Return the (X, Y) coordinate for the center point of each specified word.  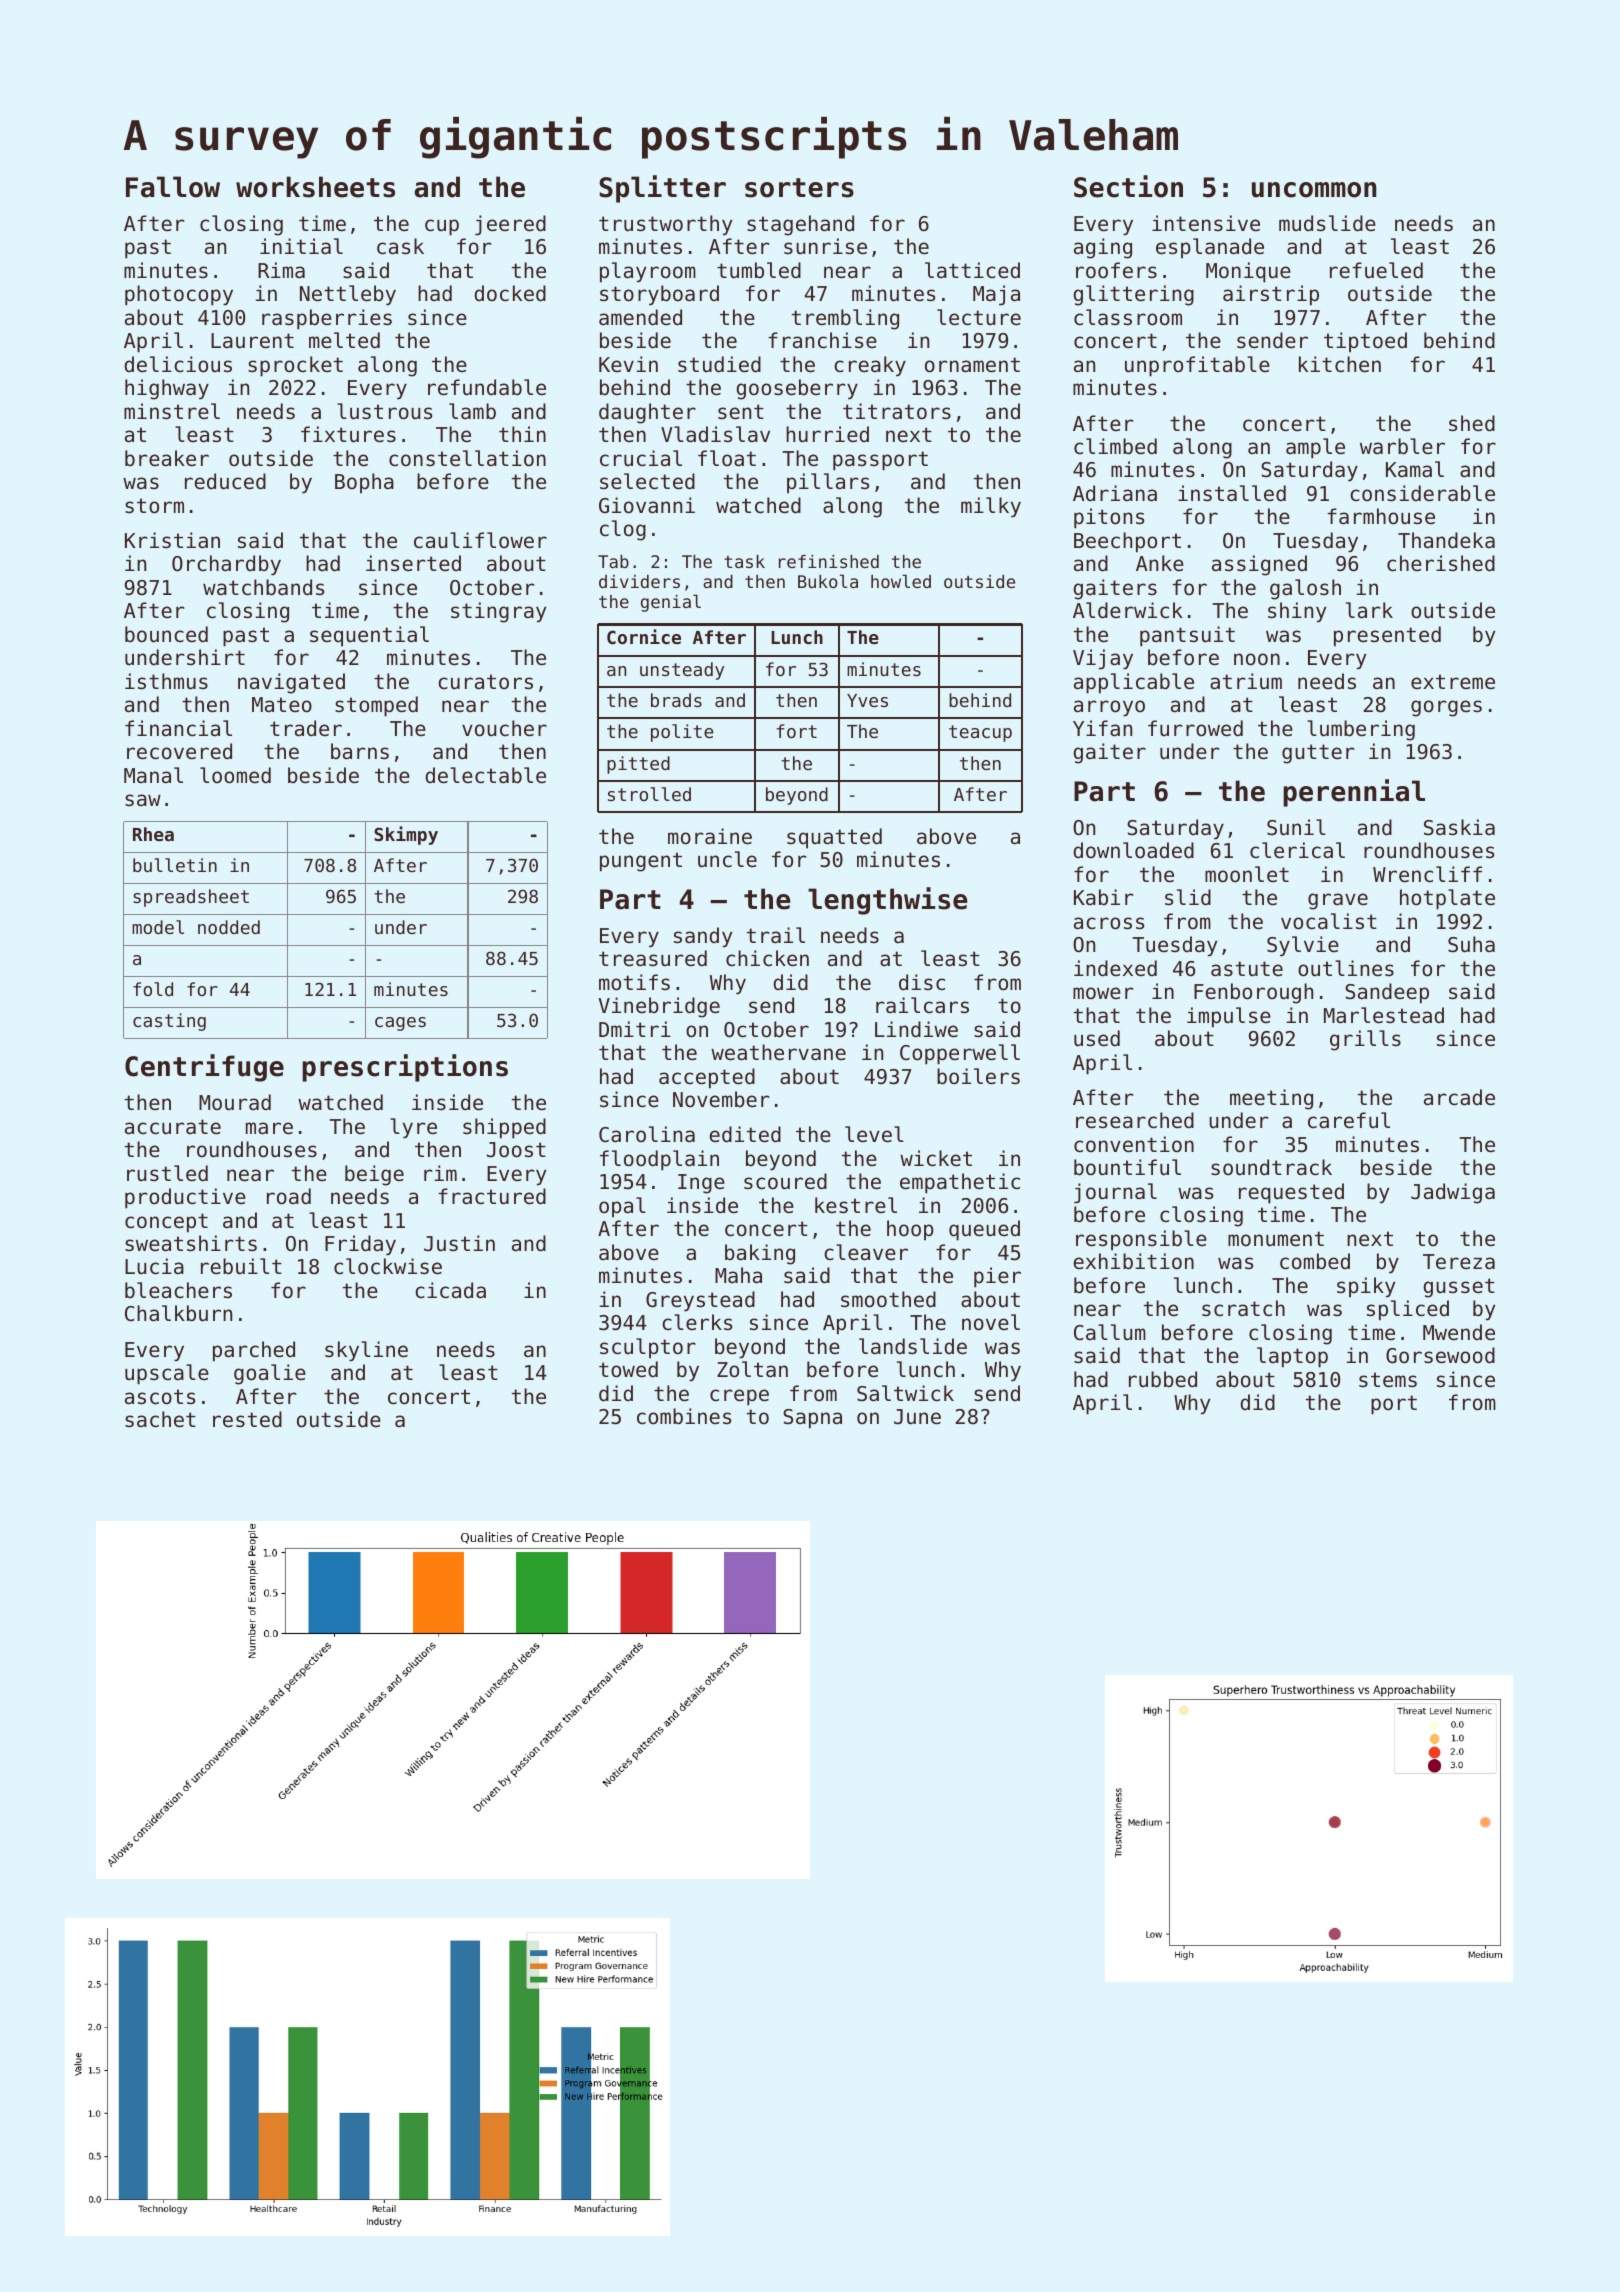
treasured (653, 958)
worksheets (315, 187)
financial (178, 728)
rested (247, 1419)
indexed (1115, 968)
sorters (799, 188)
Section (1128, 186)
